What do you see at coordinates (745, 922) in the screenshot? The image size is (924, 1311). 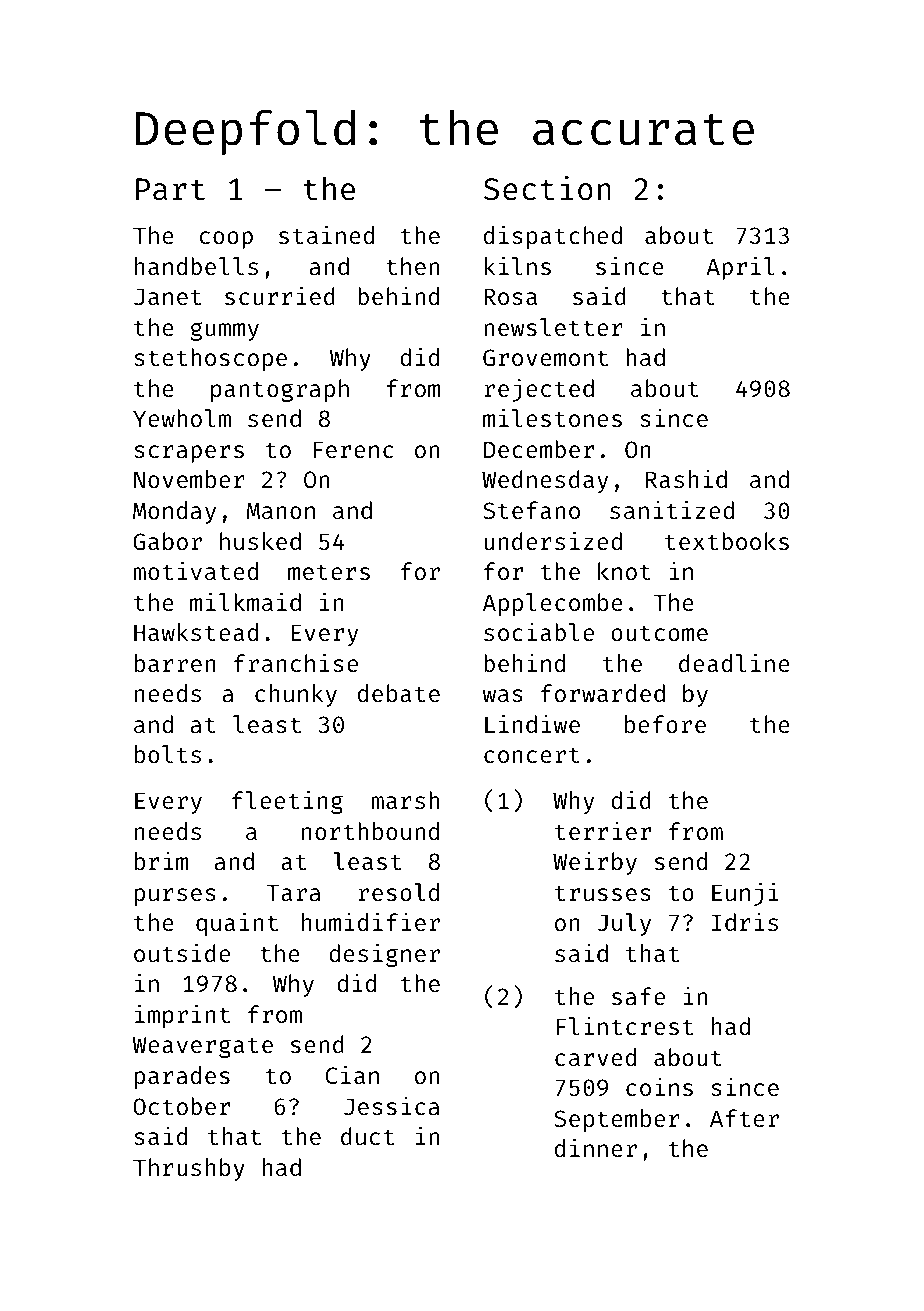 I see `Idris` at bounding box center [745, 922].
